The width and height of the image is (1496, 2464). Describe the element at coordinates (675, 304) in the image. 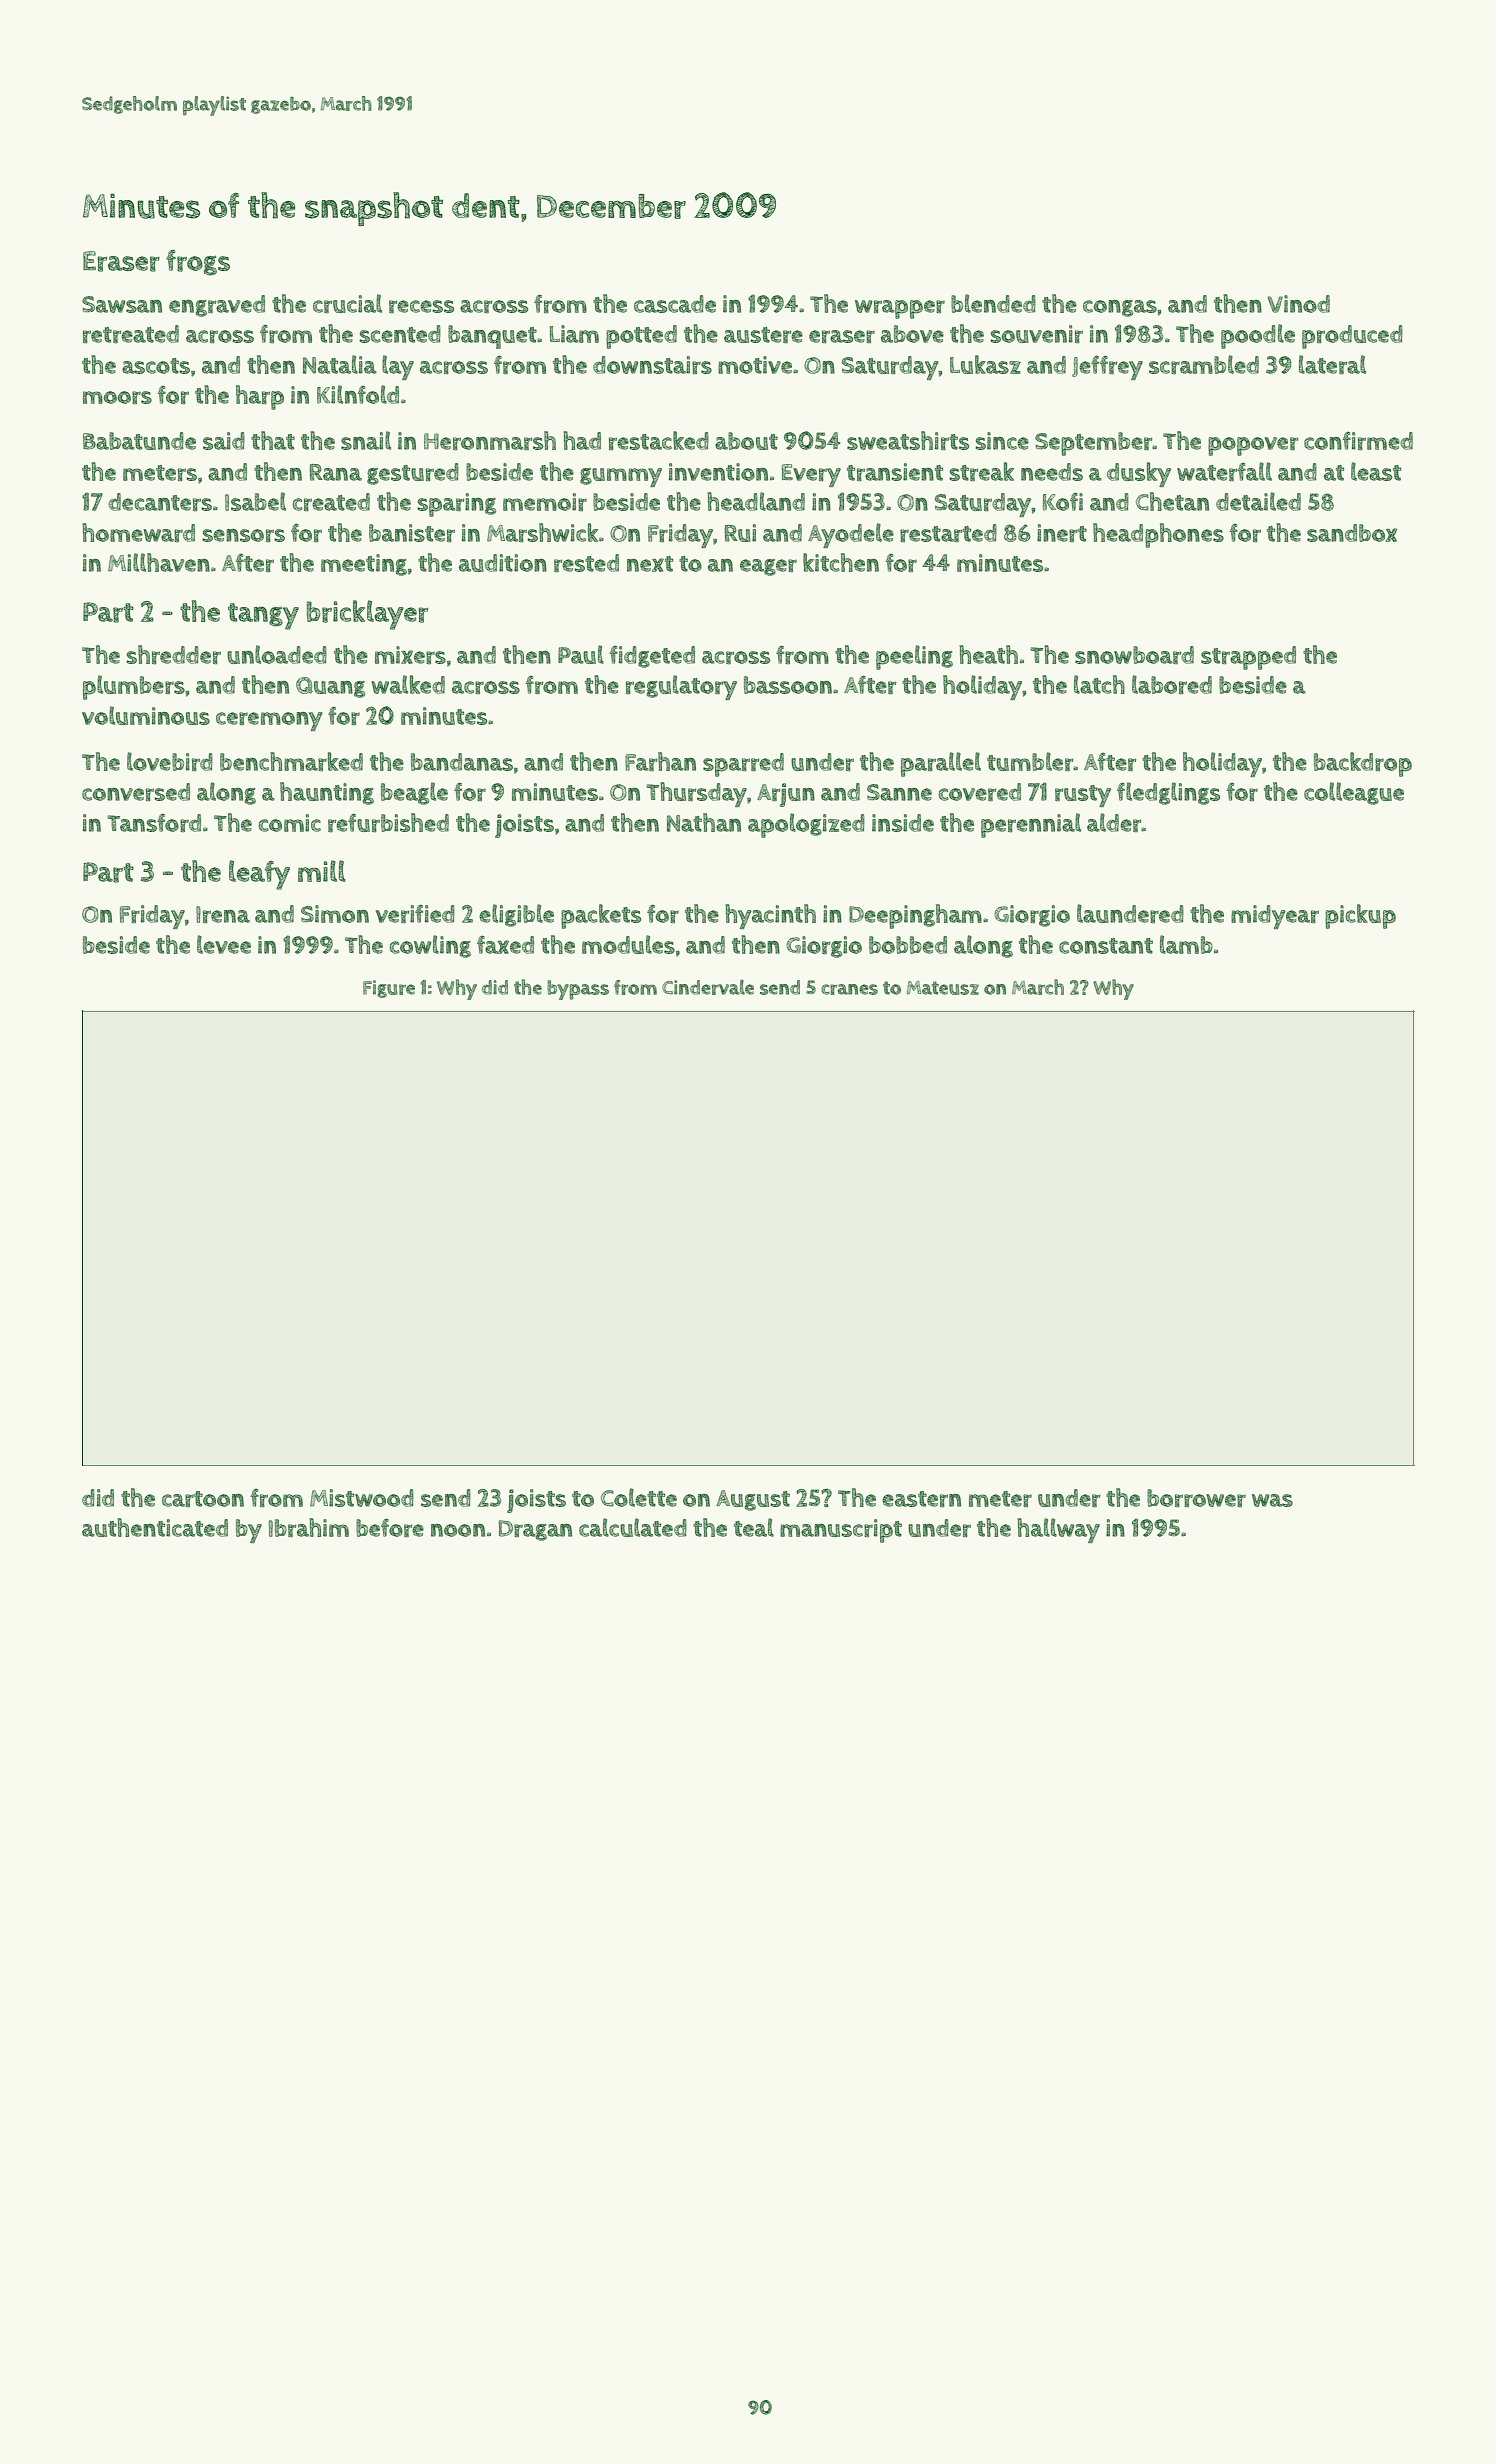

I see `cascade` at that location.
